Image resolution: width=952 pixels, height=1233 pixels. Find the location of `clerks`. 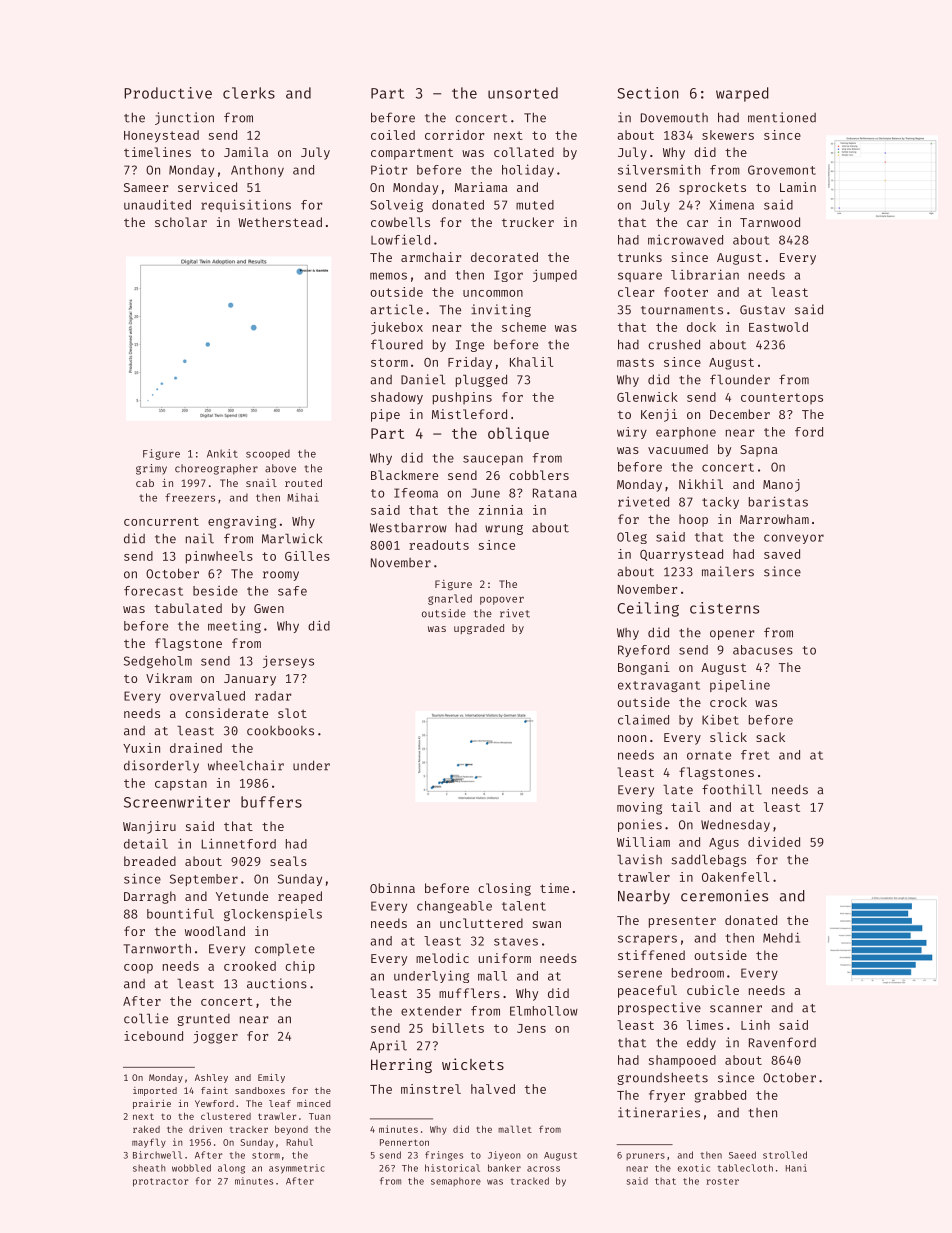

clerks is located at coordinates (249, 93).
